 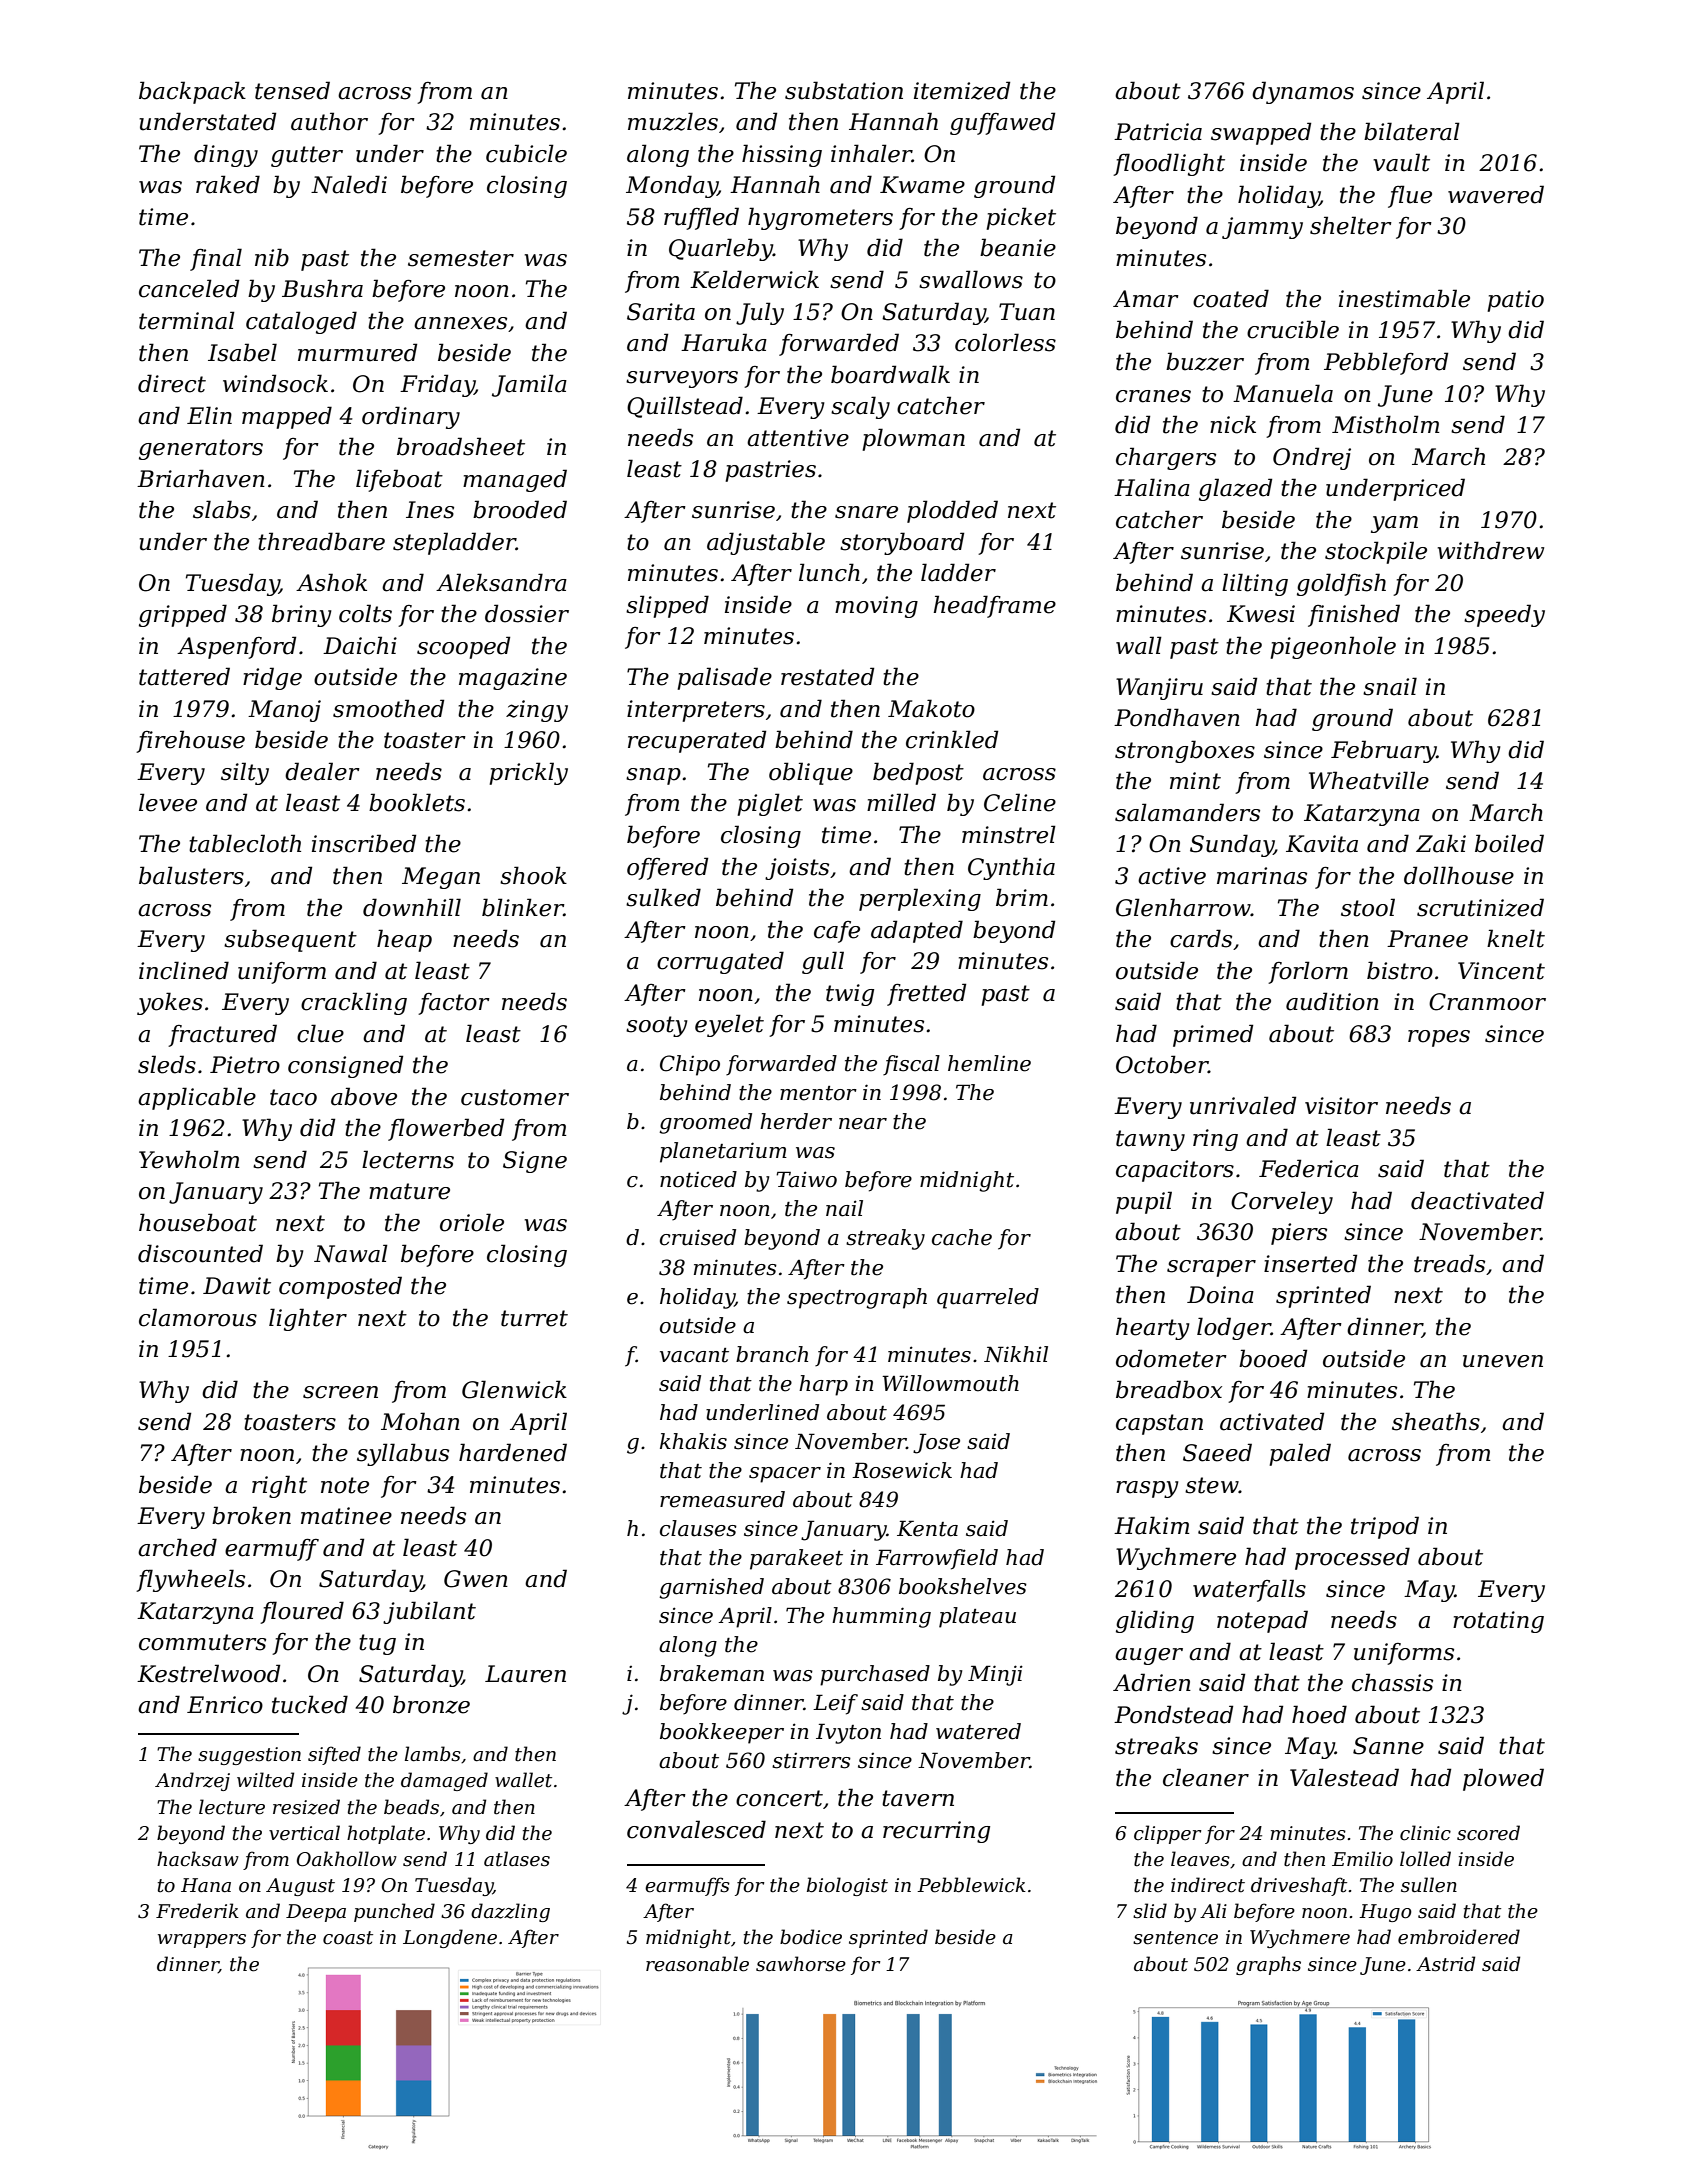 I want to click on swapped, so click(x=1261, y=133).
